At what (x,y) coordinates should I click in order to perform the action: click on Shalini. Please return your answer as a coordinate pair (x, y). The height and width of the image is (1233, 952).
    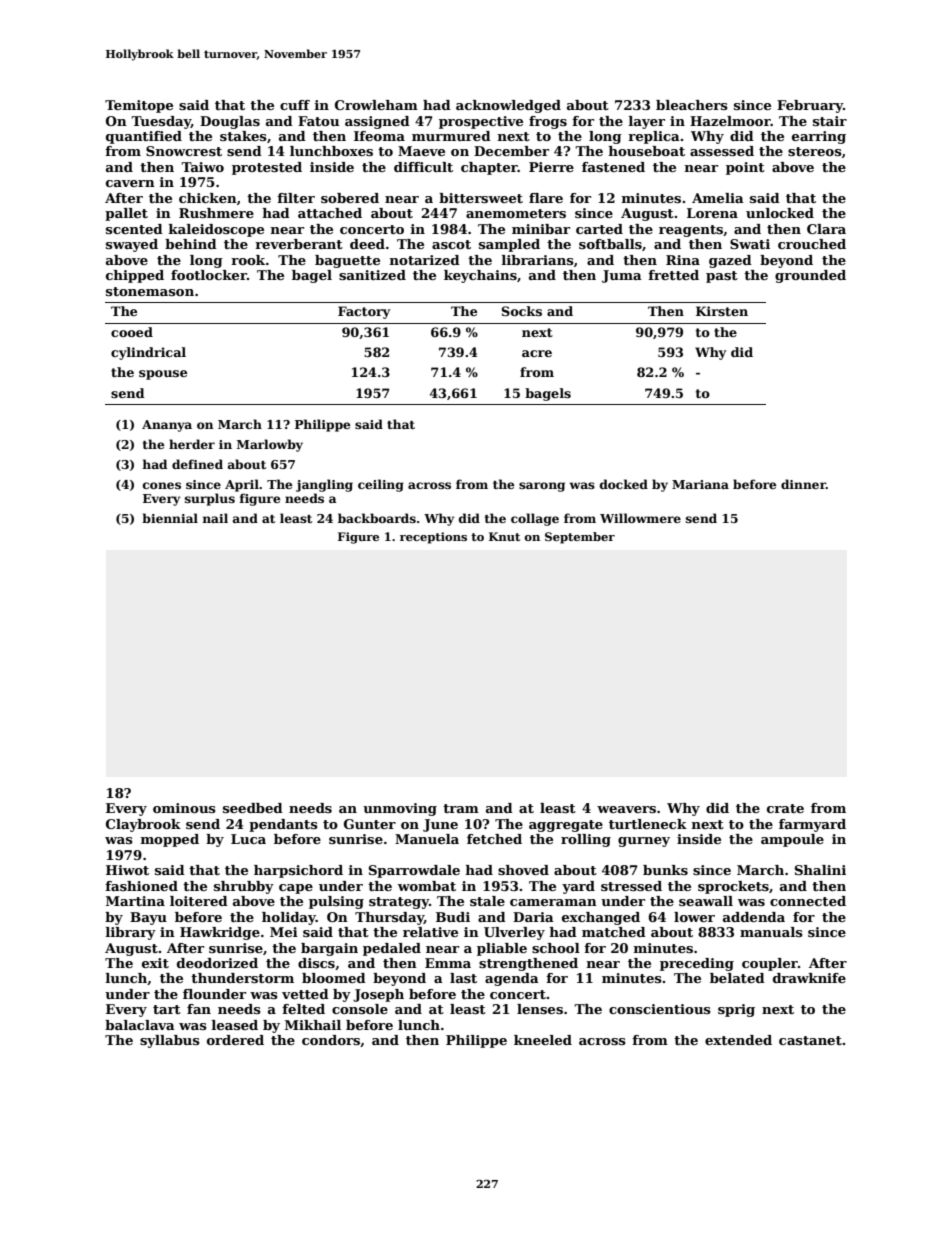
    Looking at the image, I should click on (820, 870).
